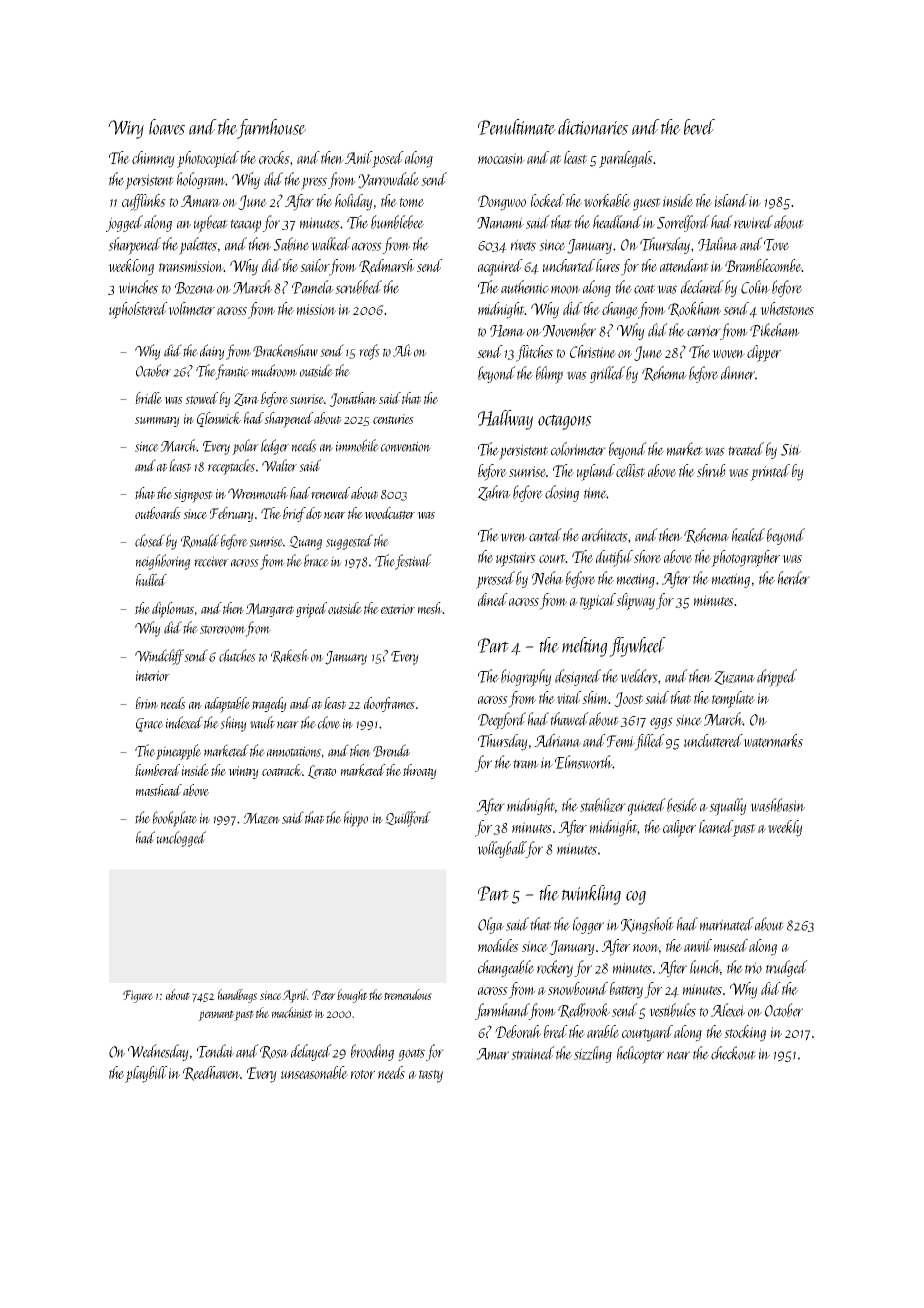 This screenshot has width=924, height=1308. Describe the element at coordinates (389, 704) in the screenshot. I see `doorframes` at that location.
